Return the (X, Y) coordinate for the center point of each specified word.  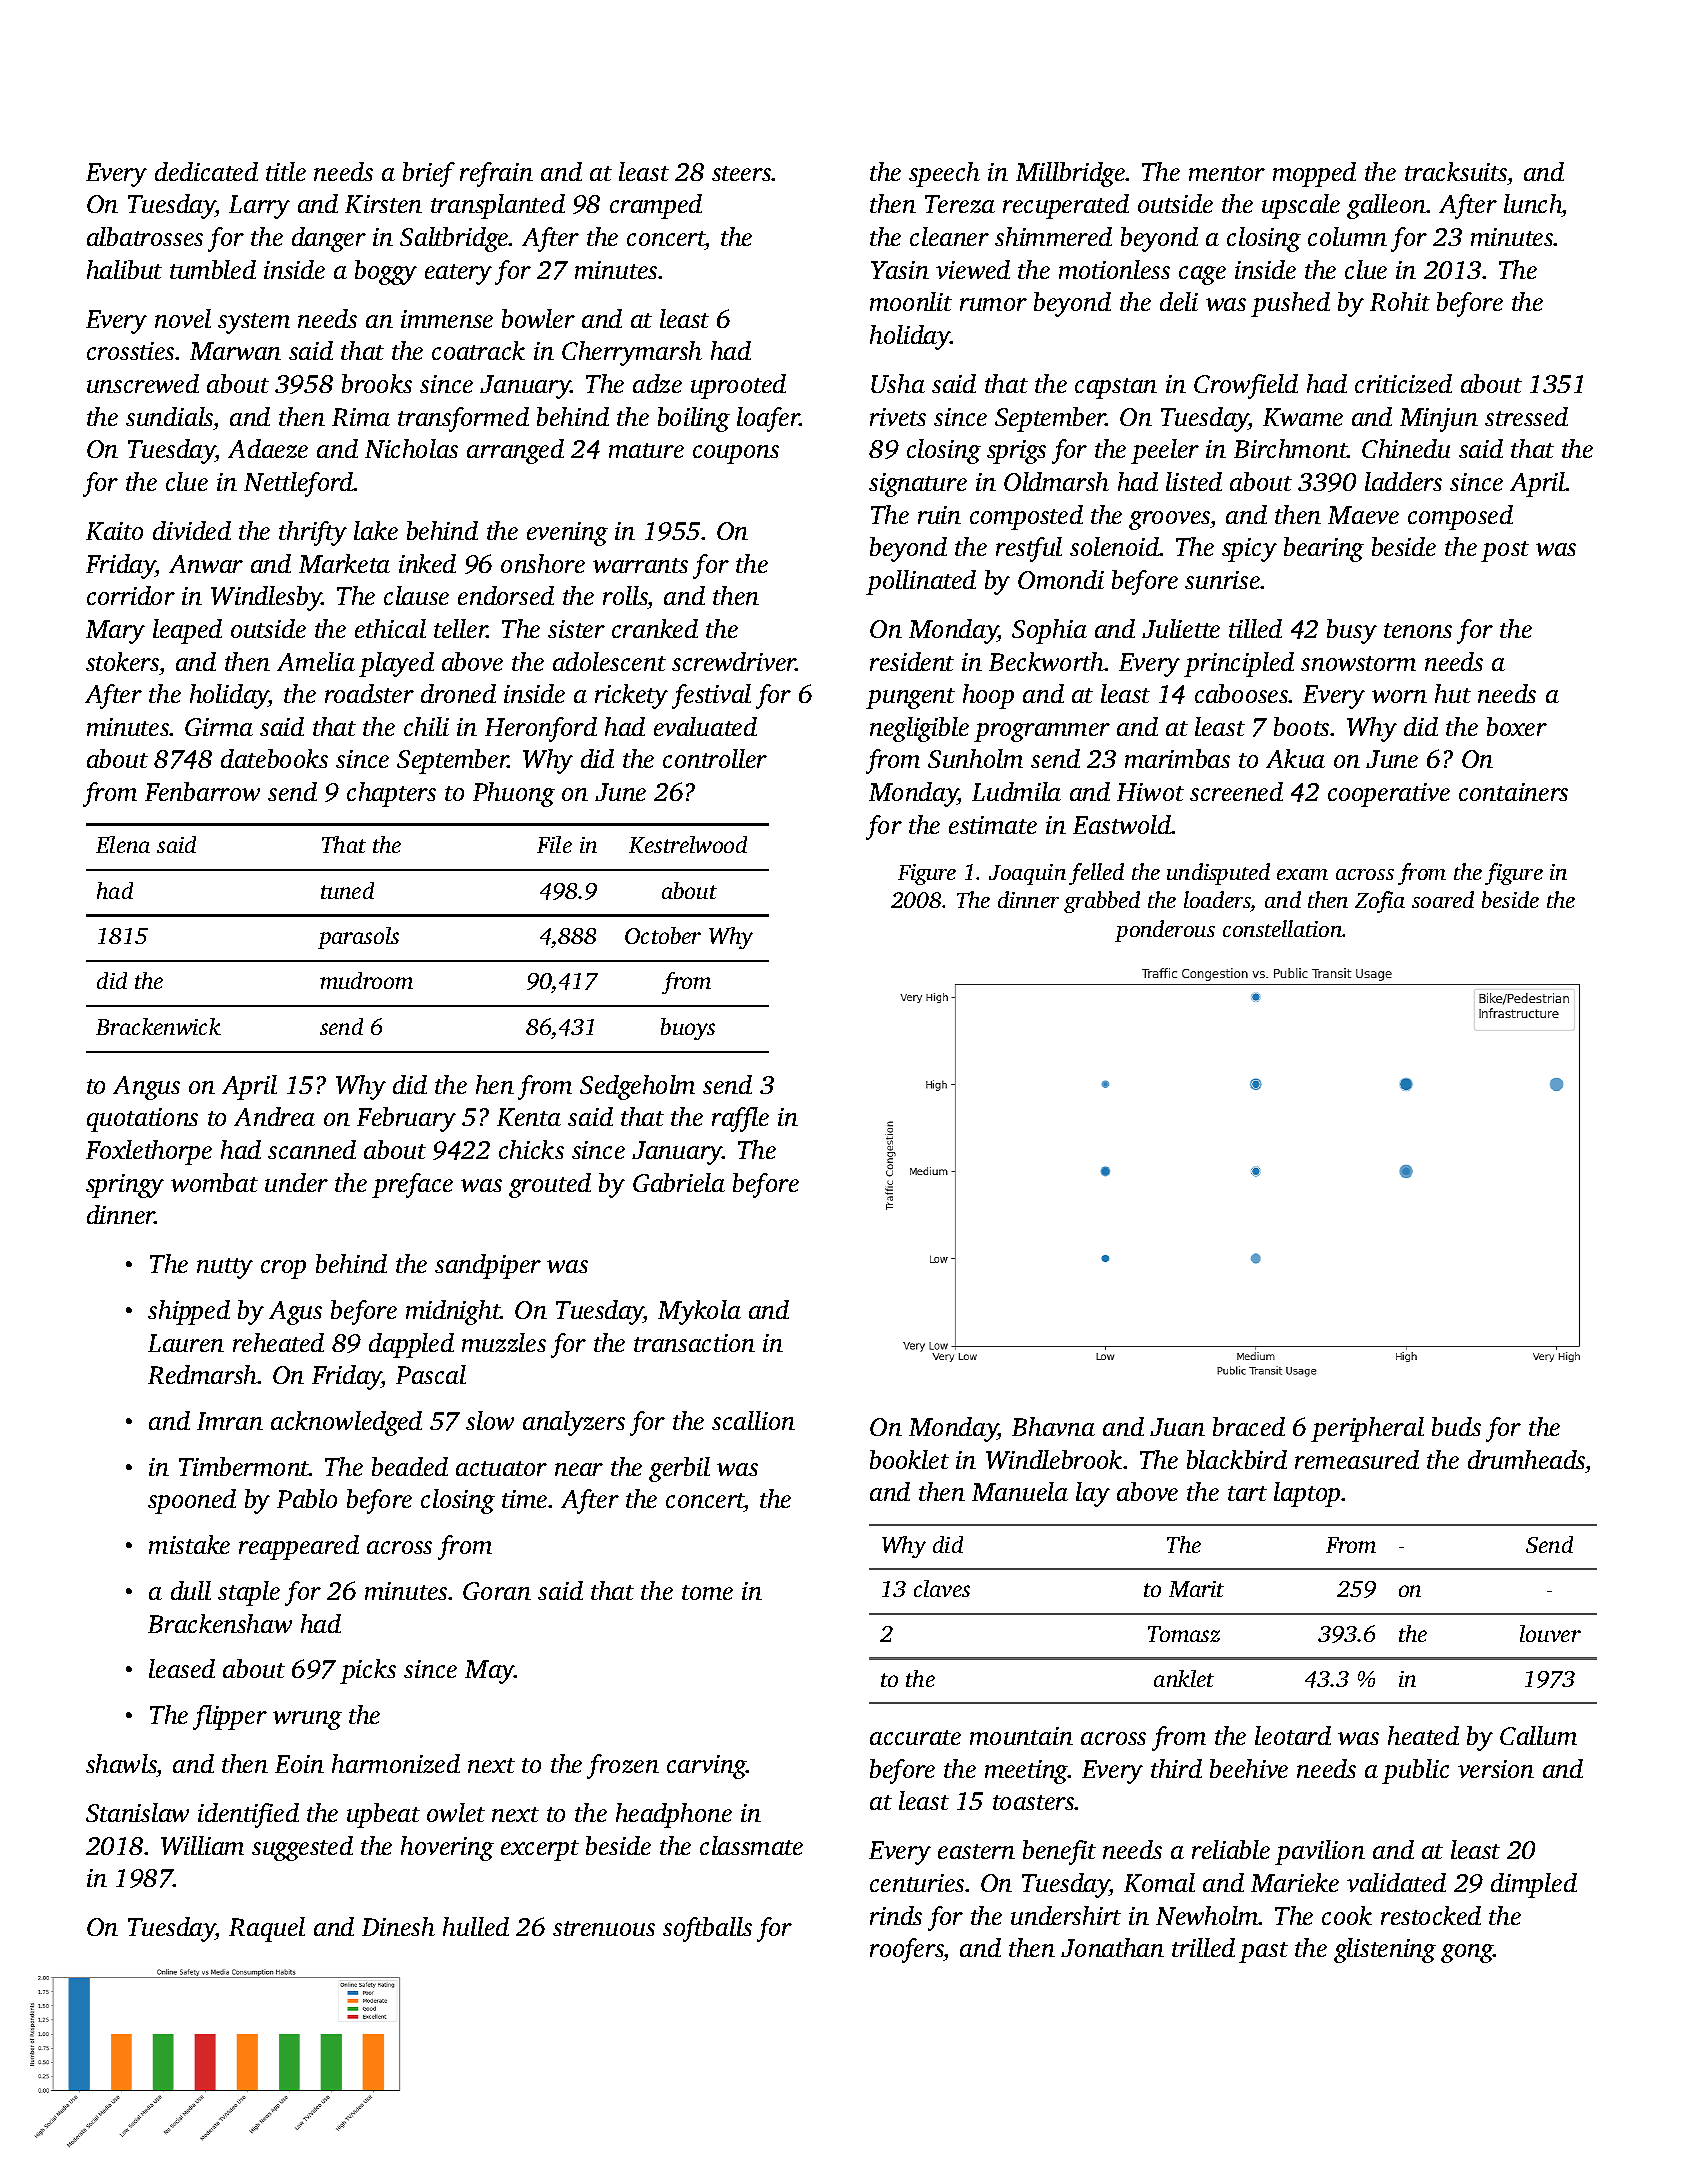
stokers (122, 661)
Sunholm (975, 758)
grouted (550, 1185)
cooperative (1389, 795)
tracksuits (1456, 171)
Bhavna (1053, 1426)
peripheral (1367, 1429)
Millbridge (1071, 174)
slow (490, 1420)
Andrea (274, 1116)
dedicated (206, 171)
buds (1456, 1426)
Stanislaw (137, 1812)
